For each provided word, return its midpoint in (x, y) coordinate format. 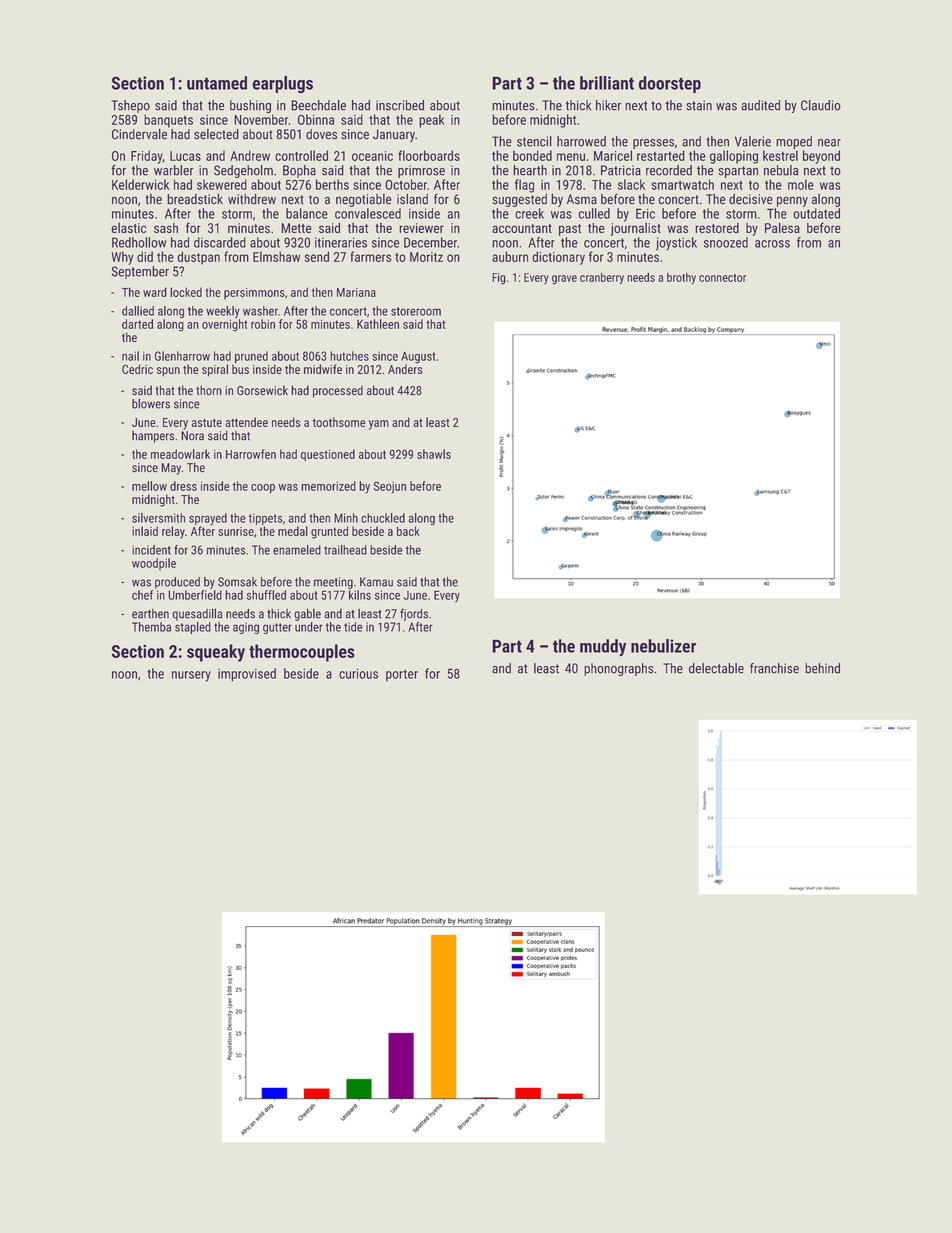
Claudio (821, 105)
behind (822, 668)
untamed (217, 83)
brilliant (607, 83)
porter (402, 675)
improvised (247, 675)
